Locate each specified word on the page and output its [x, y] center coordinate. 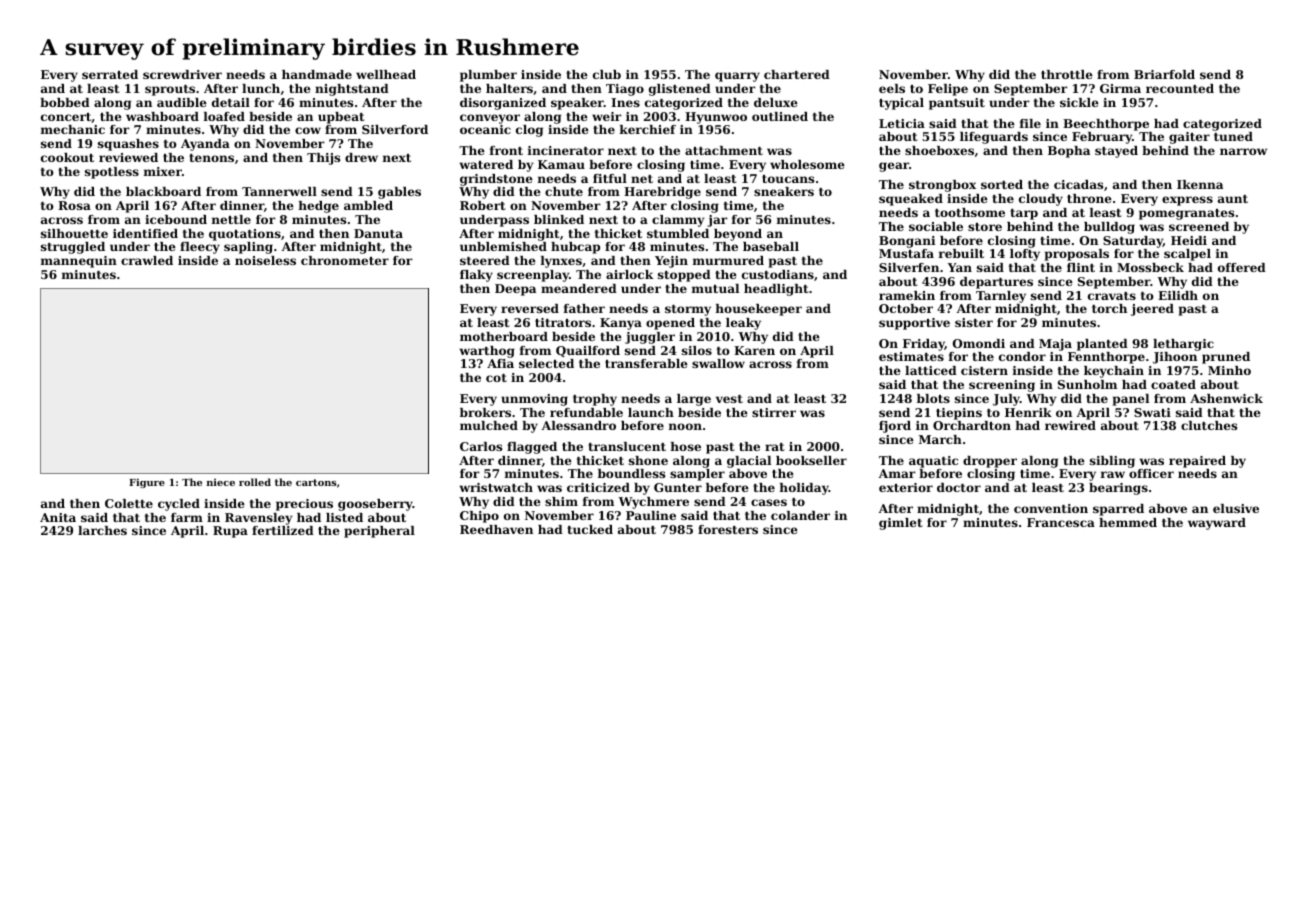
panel [1131, 400]
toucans [788, 179]
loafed [224, 116]
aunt [1233, 199]
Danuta [378, 233]
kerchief [648, 129]
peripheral [379, 532]
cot [496, 378]
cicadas [1078, 184]
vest [729, 399]
